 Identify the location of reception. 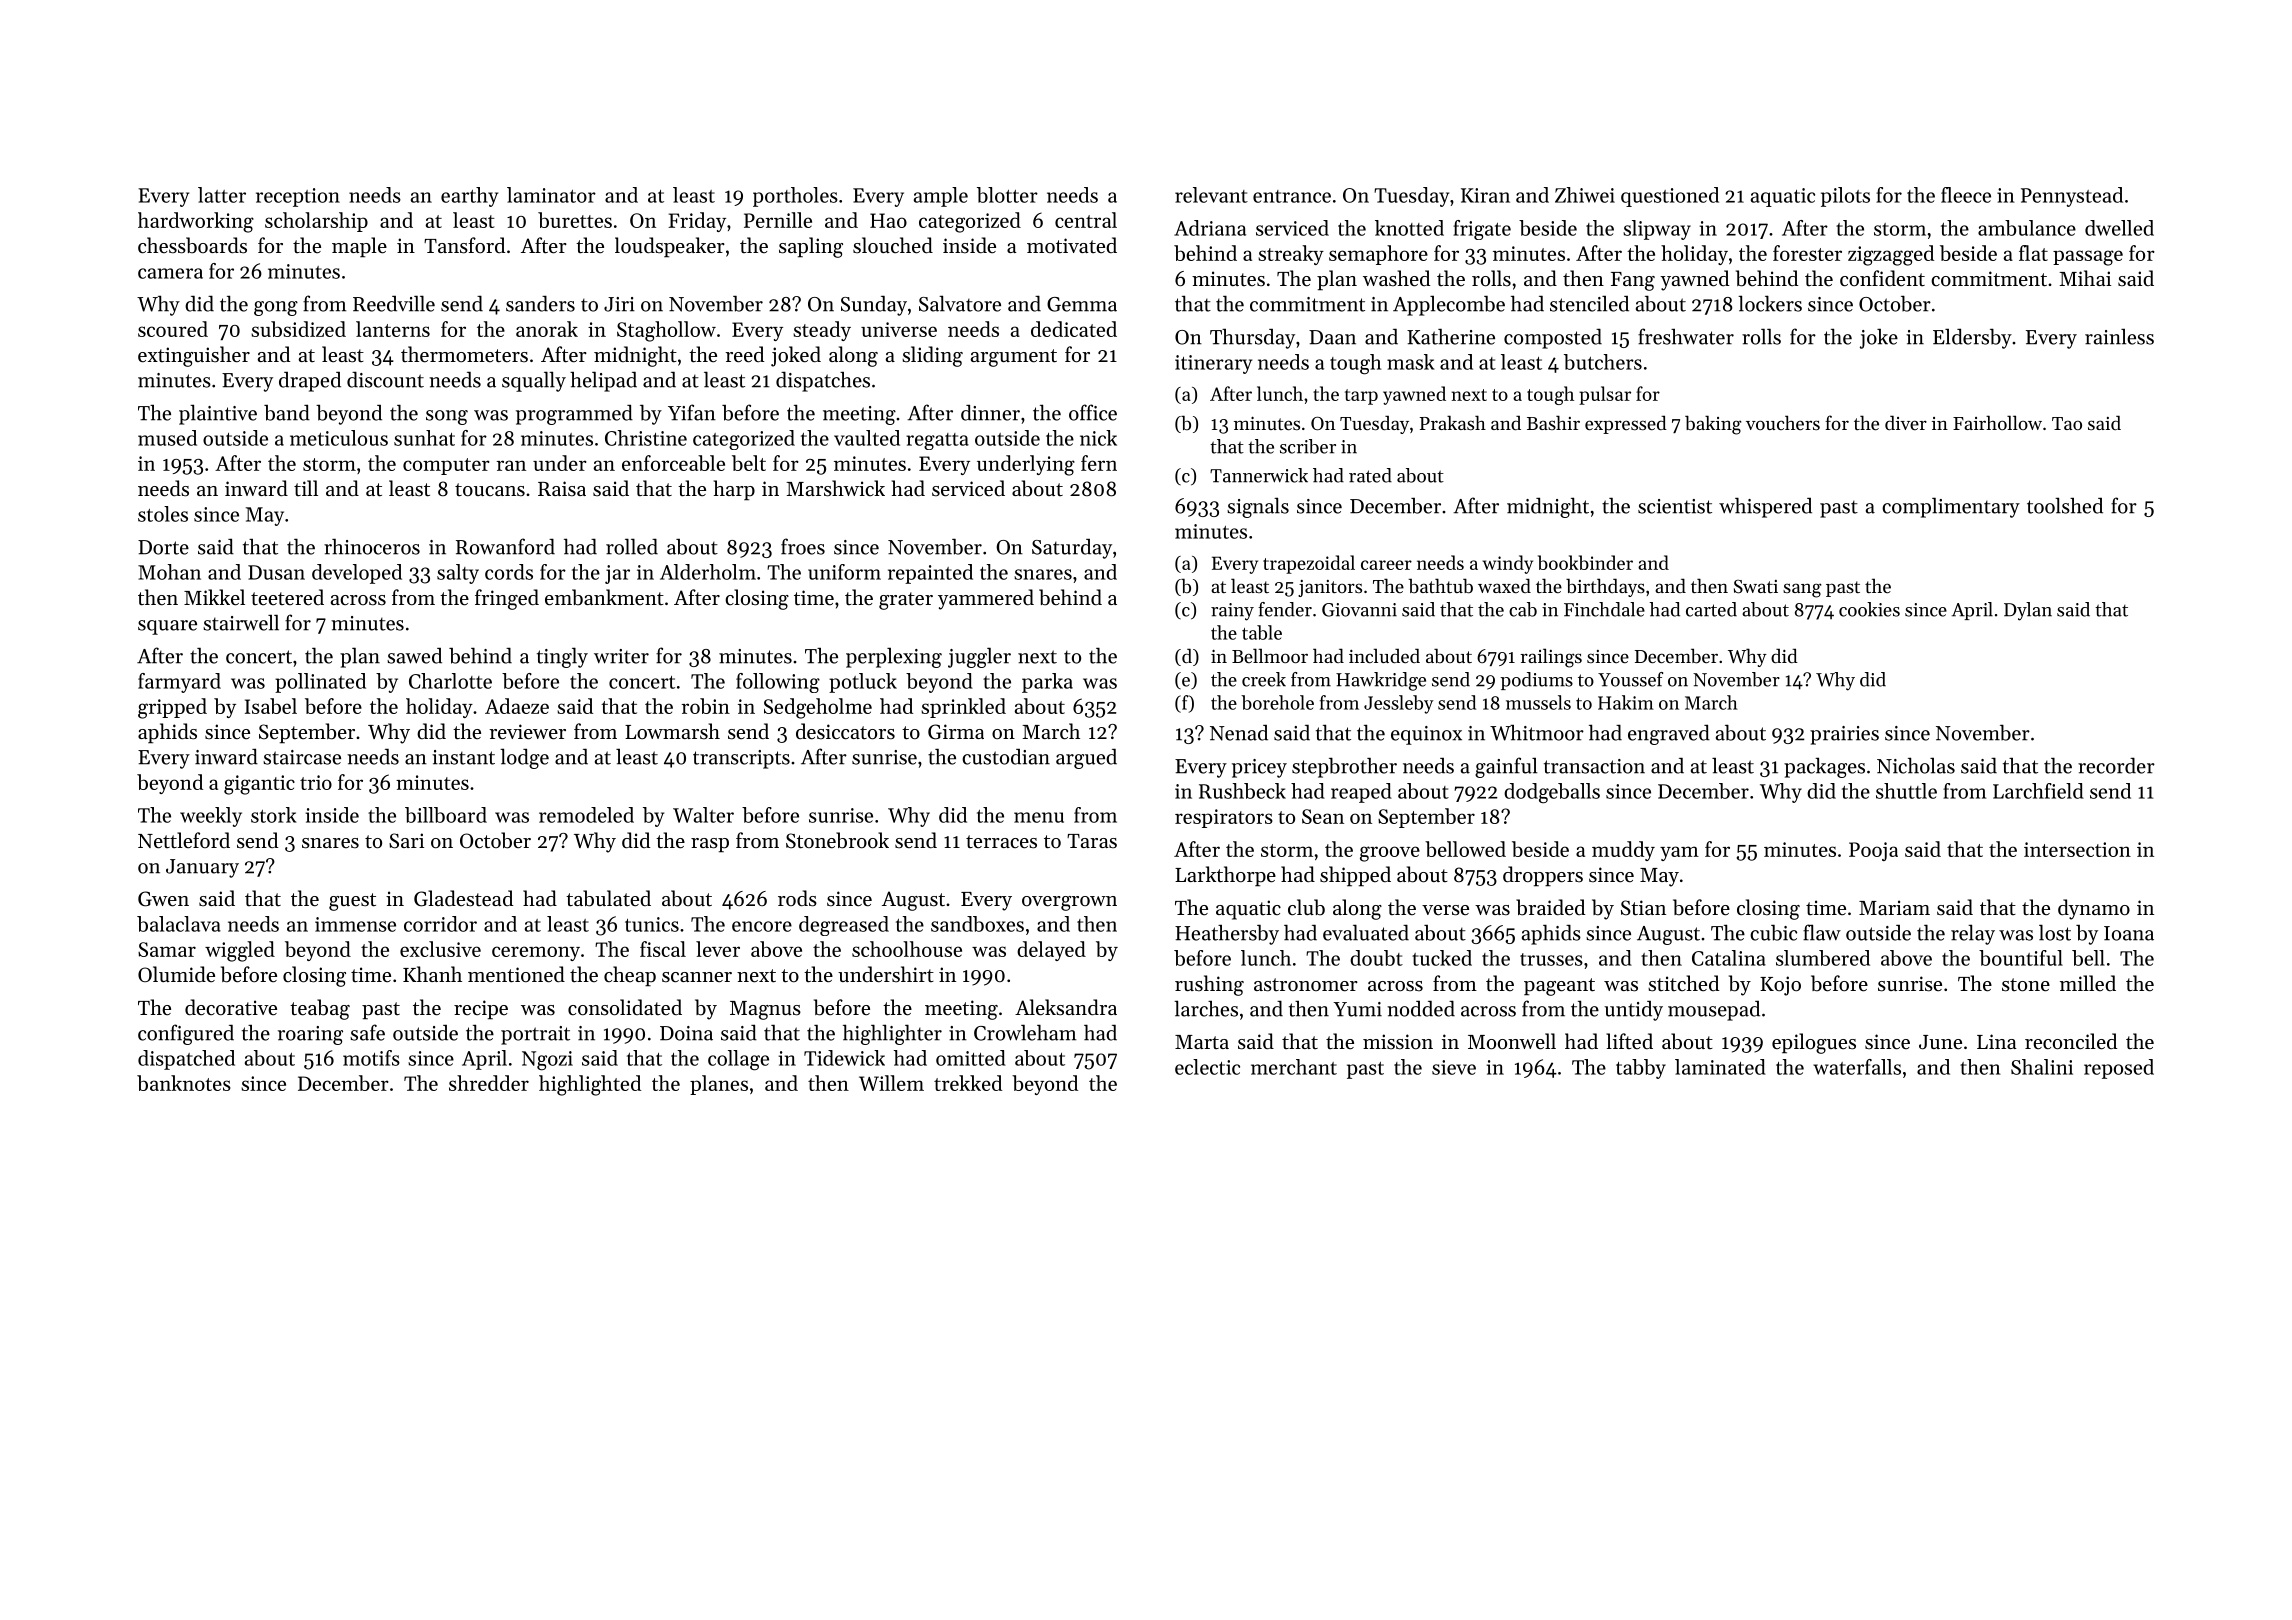
(298, 197).
